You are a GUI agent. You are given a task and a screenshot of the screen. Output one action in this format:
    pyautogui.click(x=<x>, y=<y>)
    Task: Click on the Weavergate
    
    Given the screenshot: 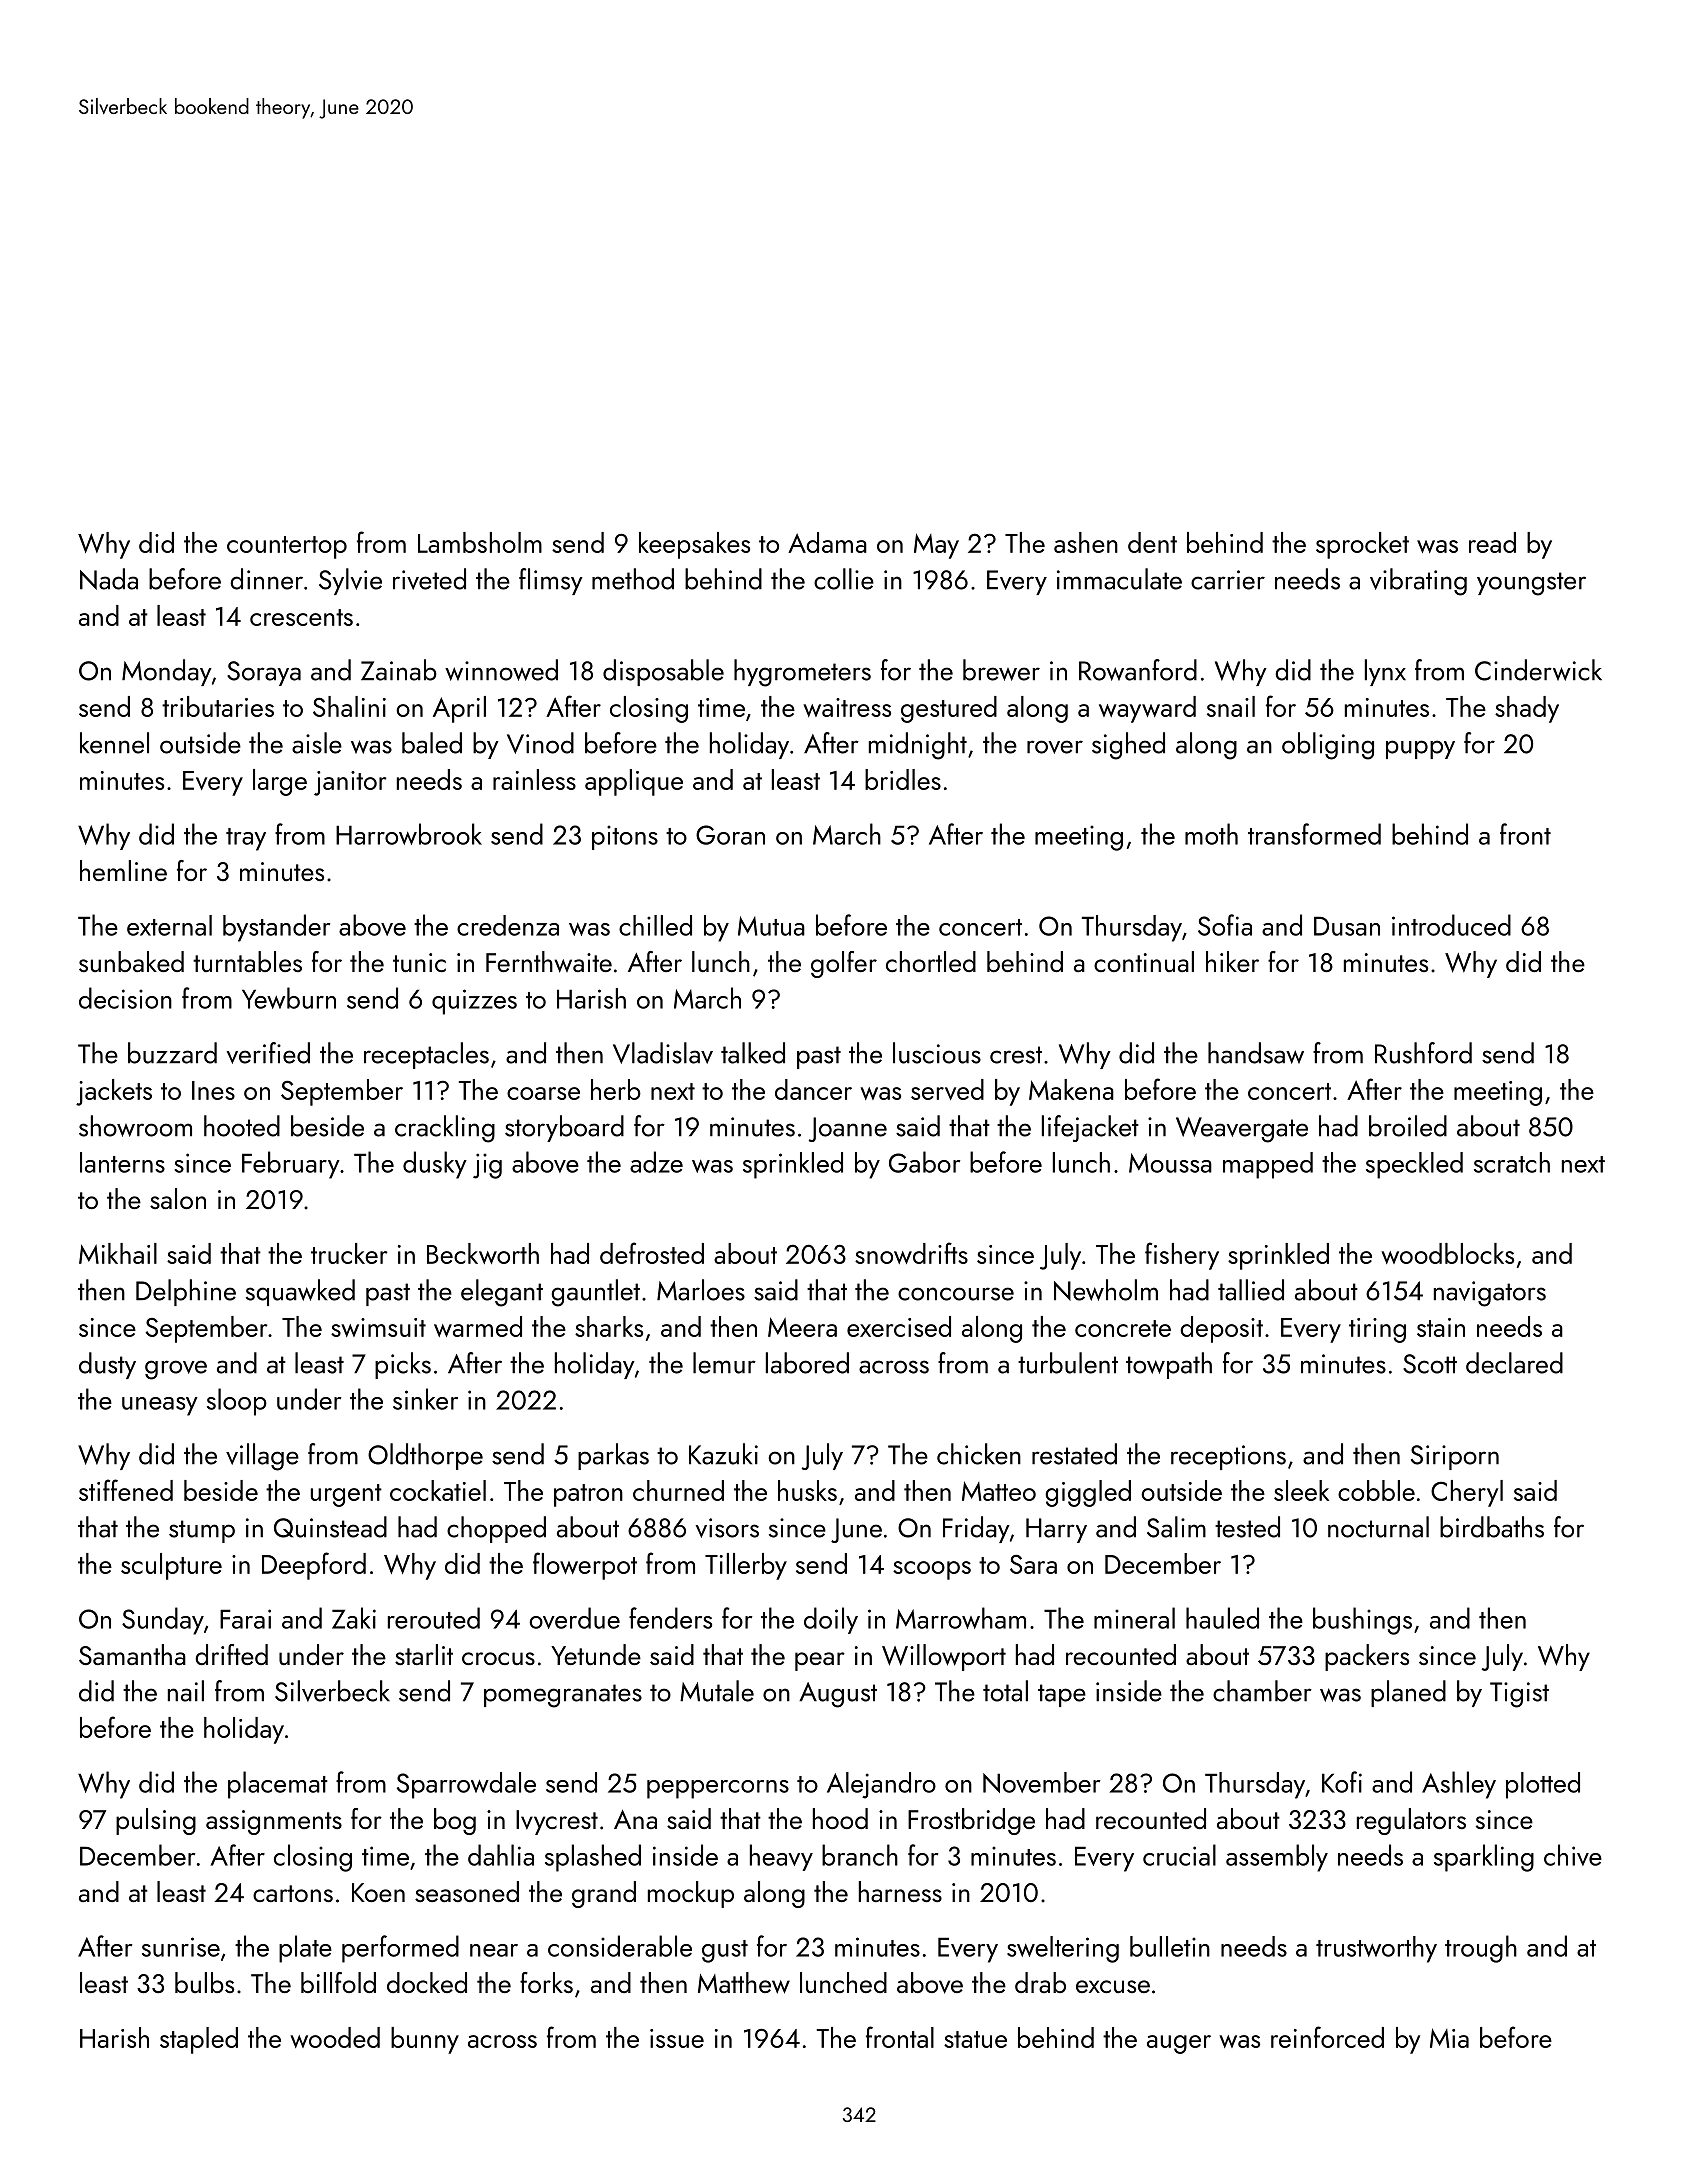 What is the action you would take?
    pyautogui.click(x=1242, y=1130)
